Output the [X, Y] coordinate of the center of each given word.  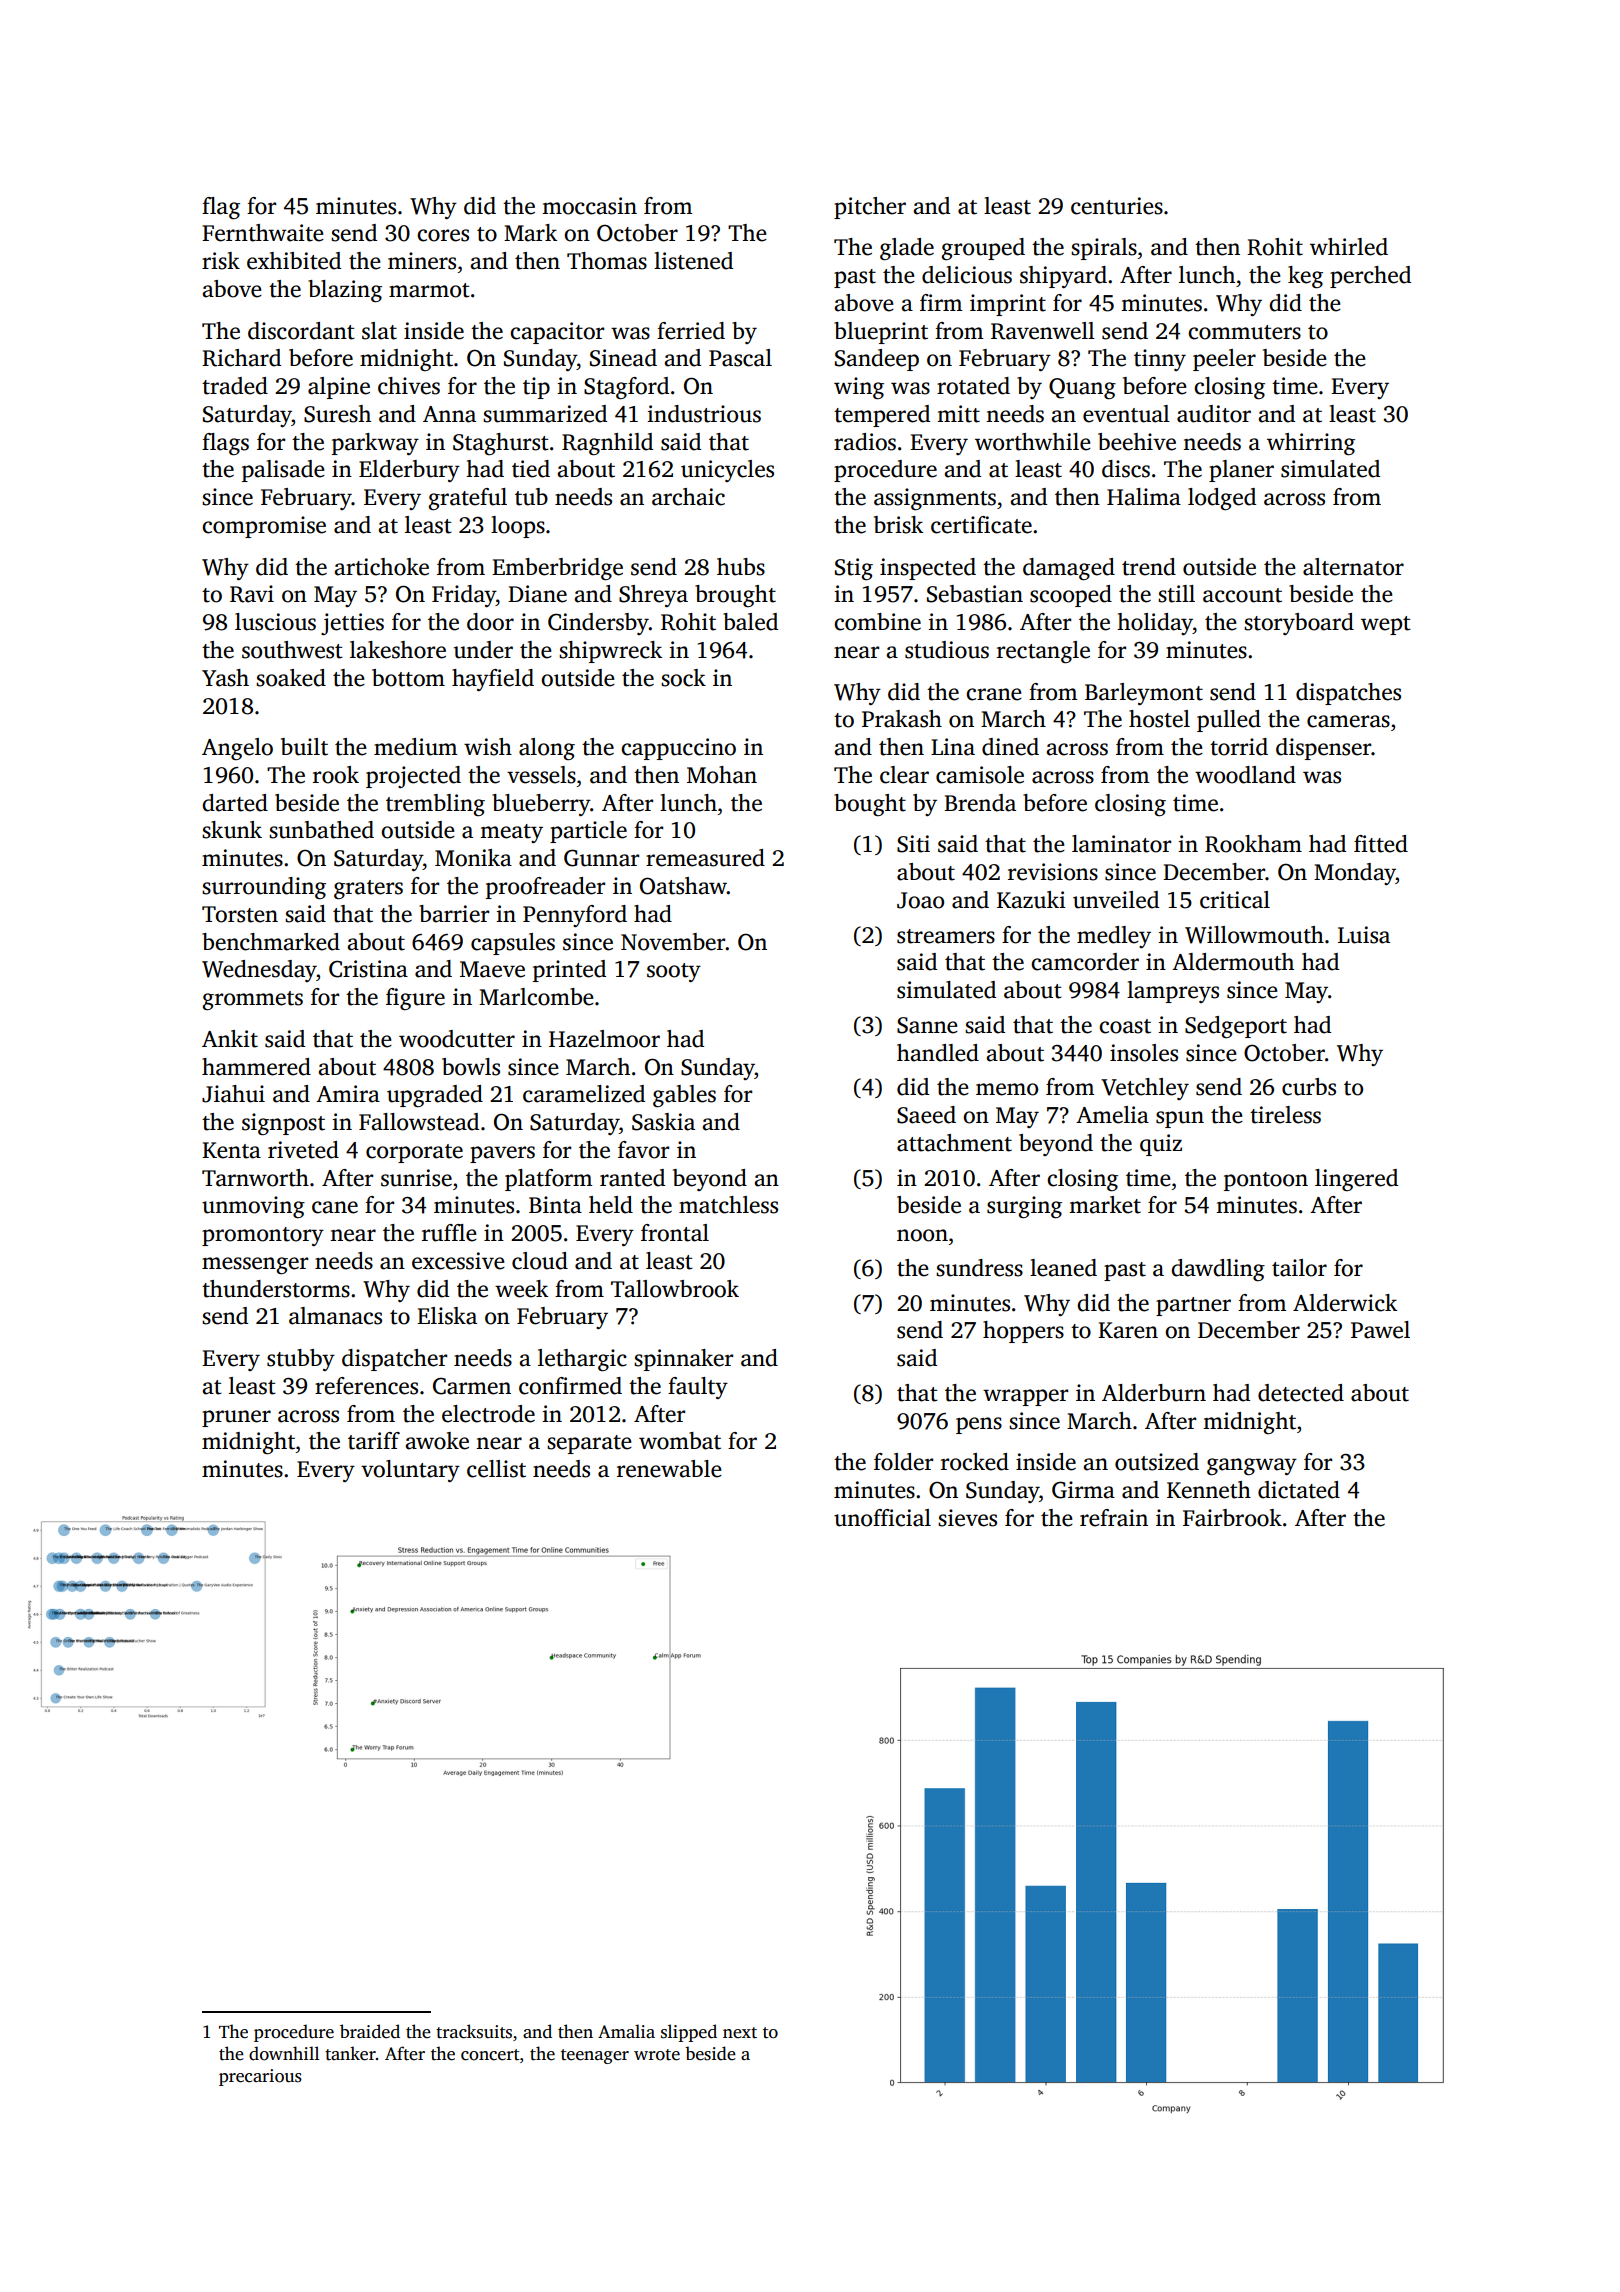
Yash [225, 678]
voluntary [410, 1471]
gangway [1252, 1467]
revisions [1053, 872]
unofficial [882, 1518]
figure [415, 999]
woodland [1245, 775]
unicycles [727, 471]
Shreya [653, 596]
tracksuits [474, 2031]
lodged [1222, 499]
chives [409, 386]
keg [1305, 277]
